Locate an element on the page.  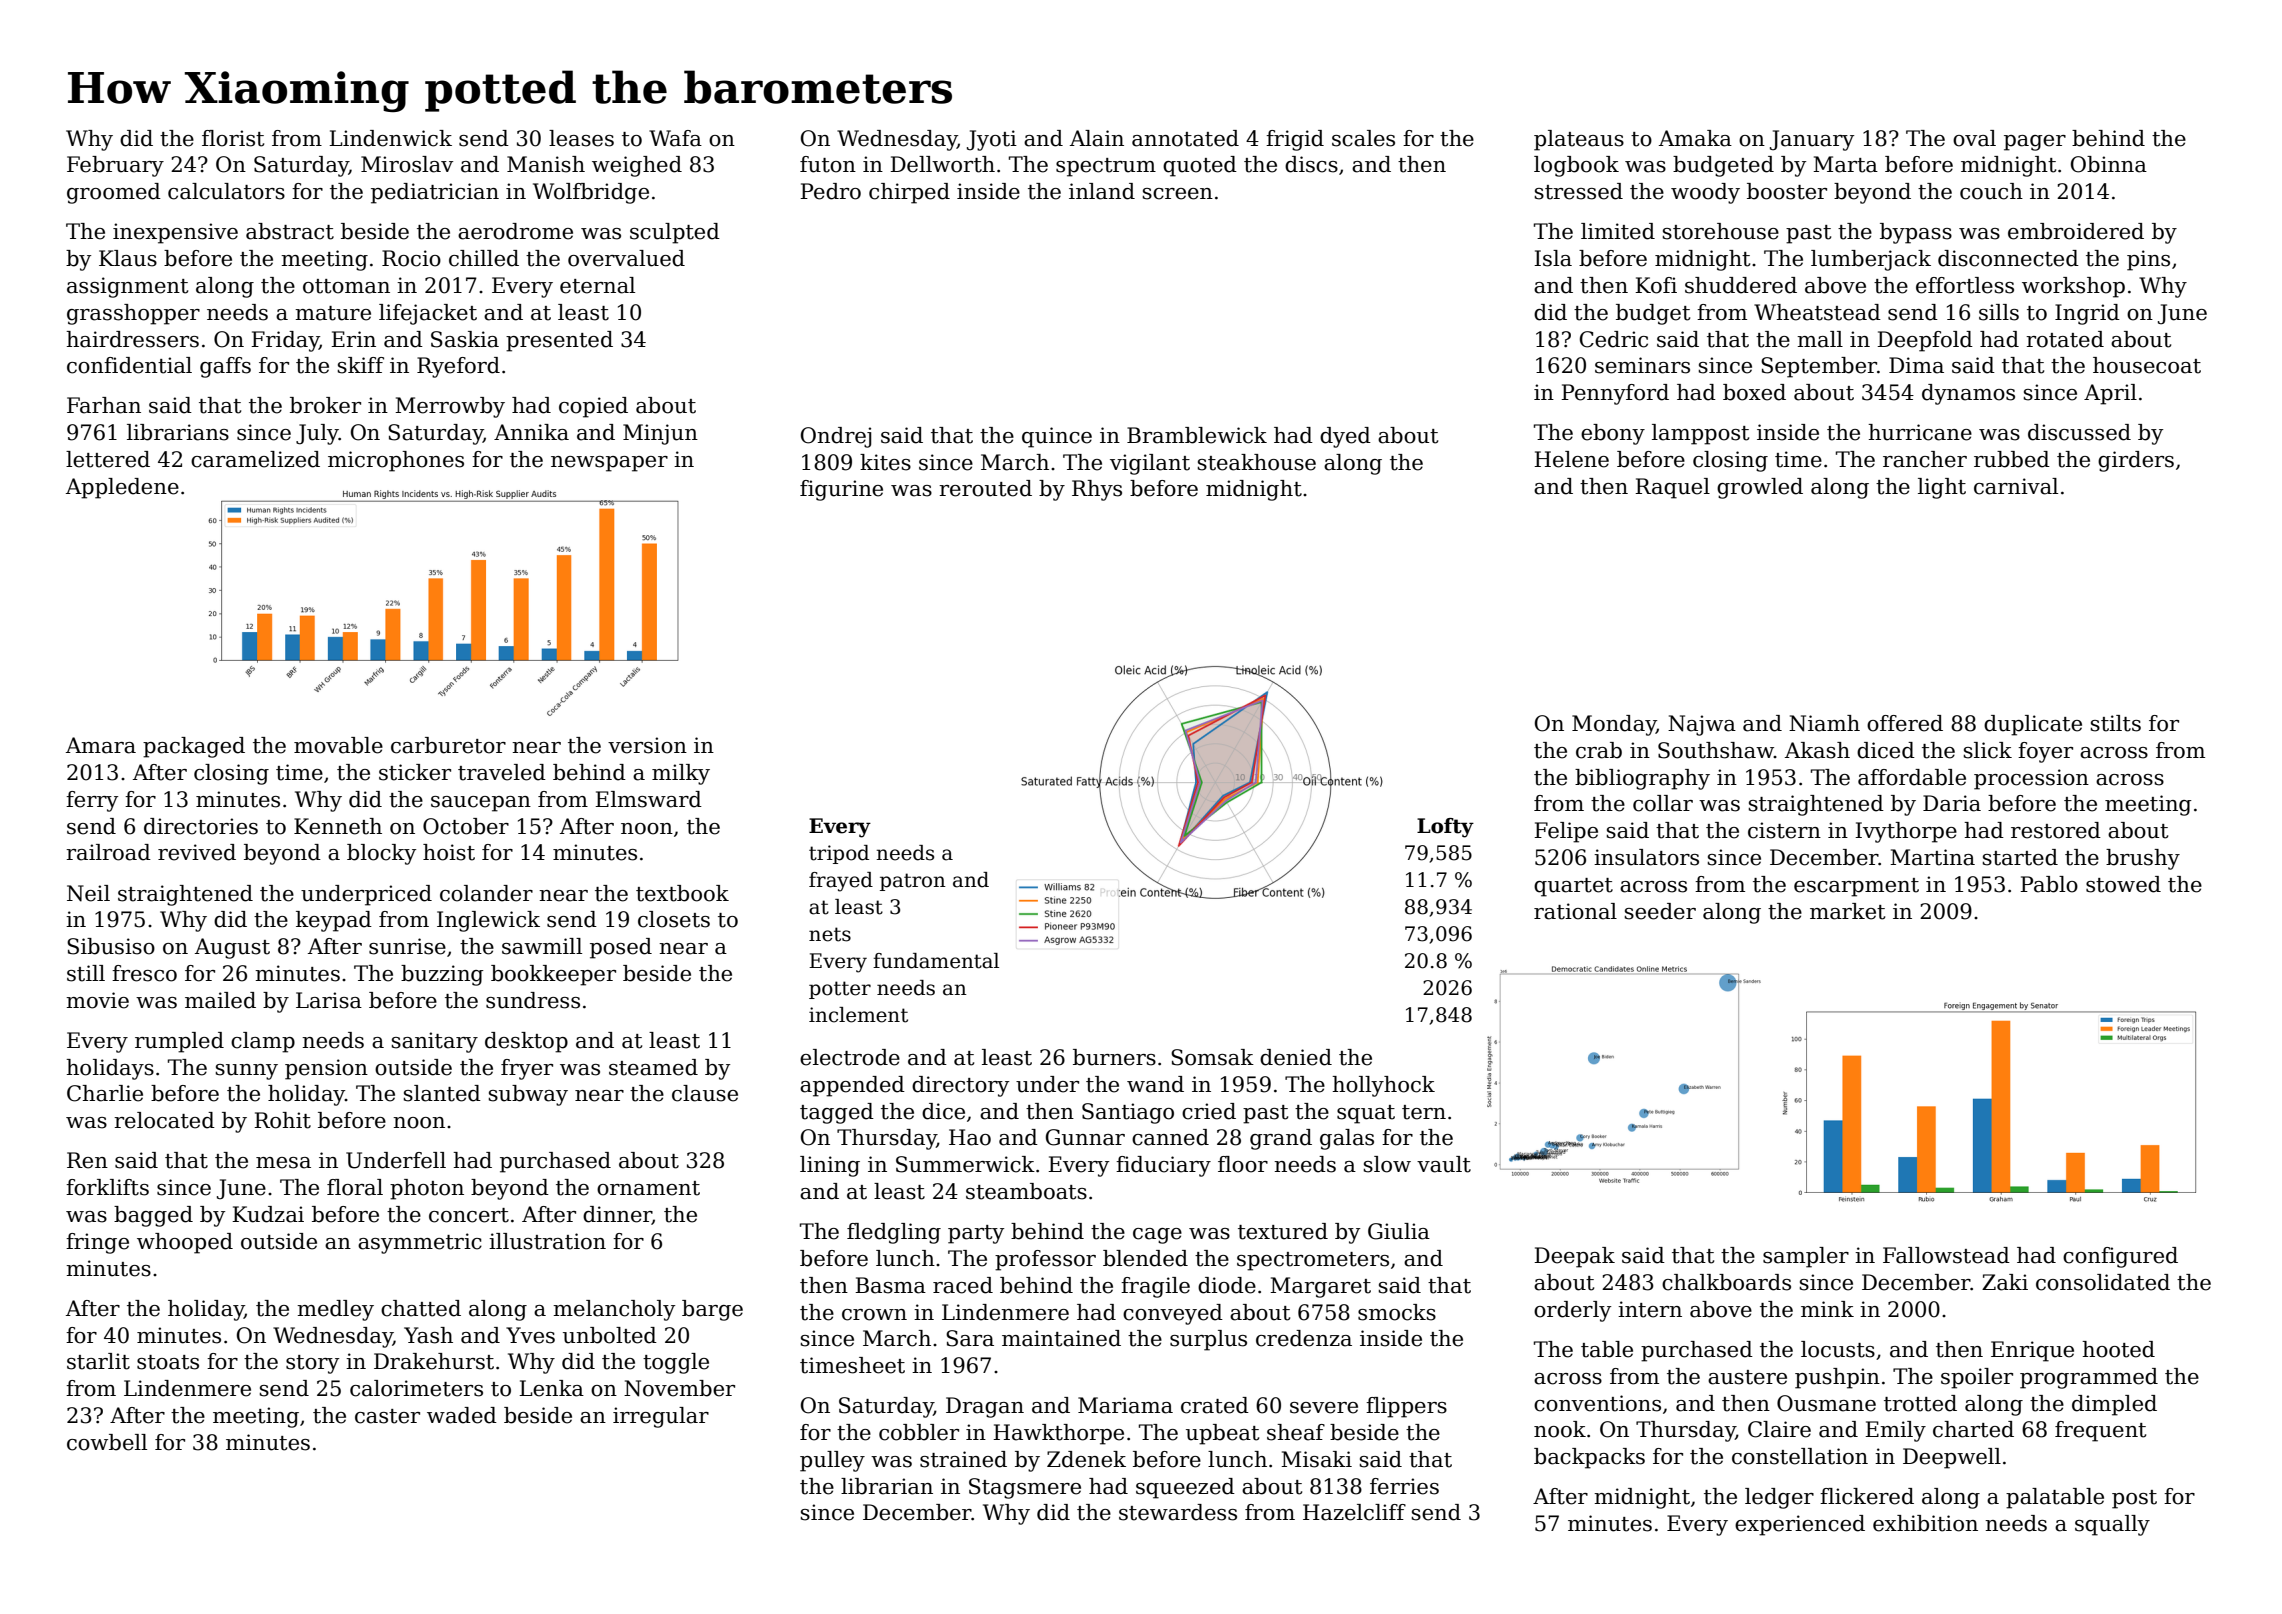
story is located at coordinates (312, 1364).
